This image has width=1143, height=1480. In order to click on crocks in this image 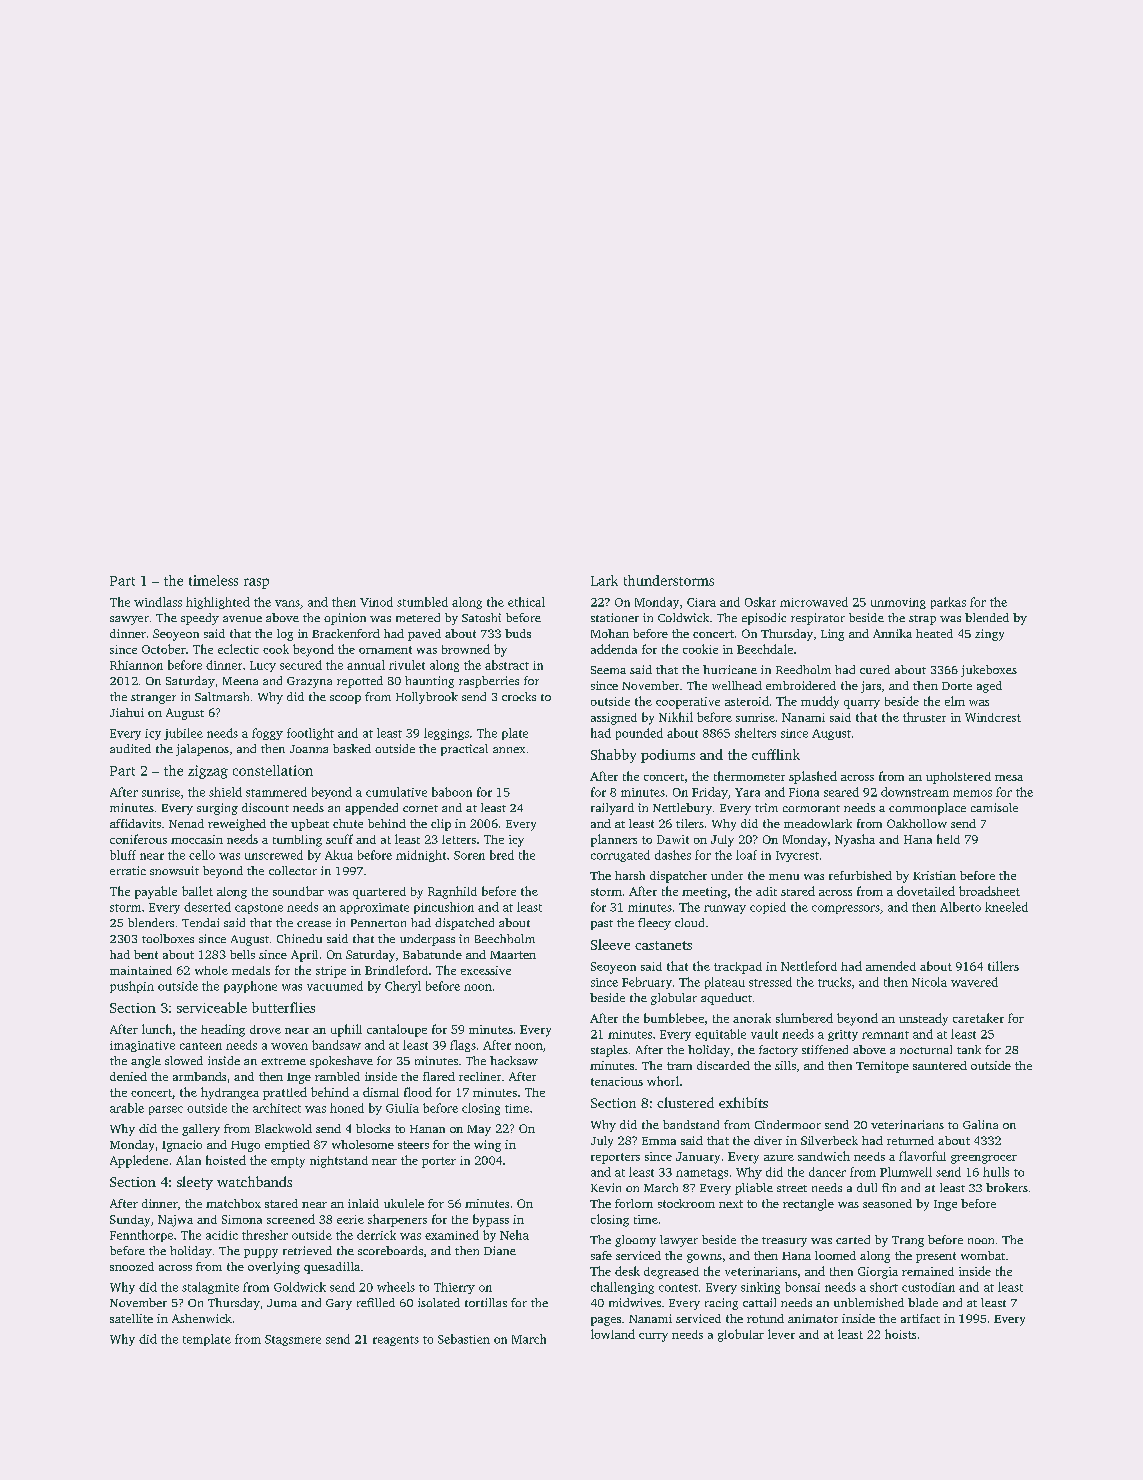, I will do `click(519, 696)`.
